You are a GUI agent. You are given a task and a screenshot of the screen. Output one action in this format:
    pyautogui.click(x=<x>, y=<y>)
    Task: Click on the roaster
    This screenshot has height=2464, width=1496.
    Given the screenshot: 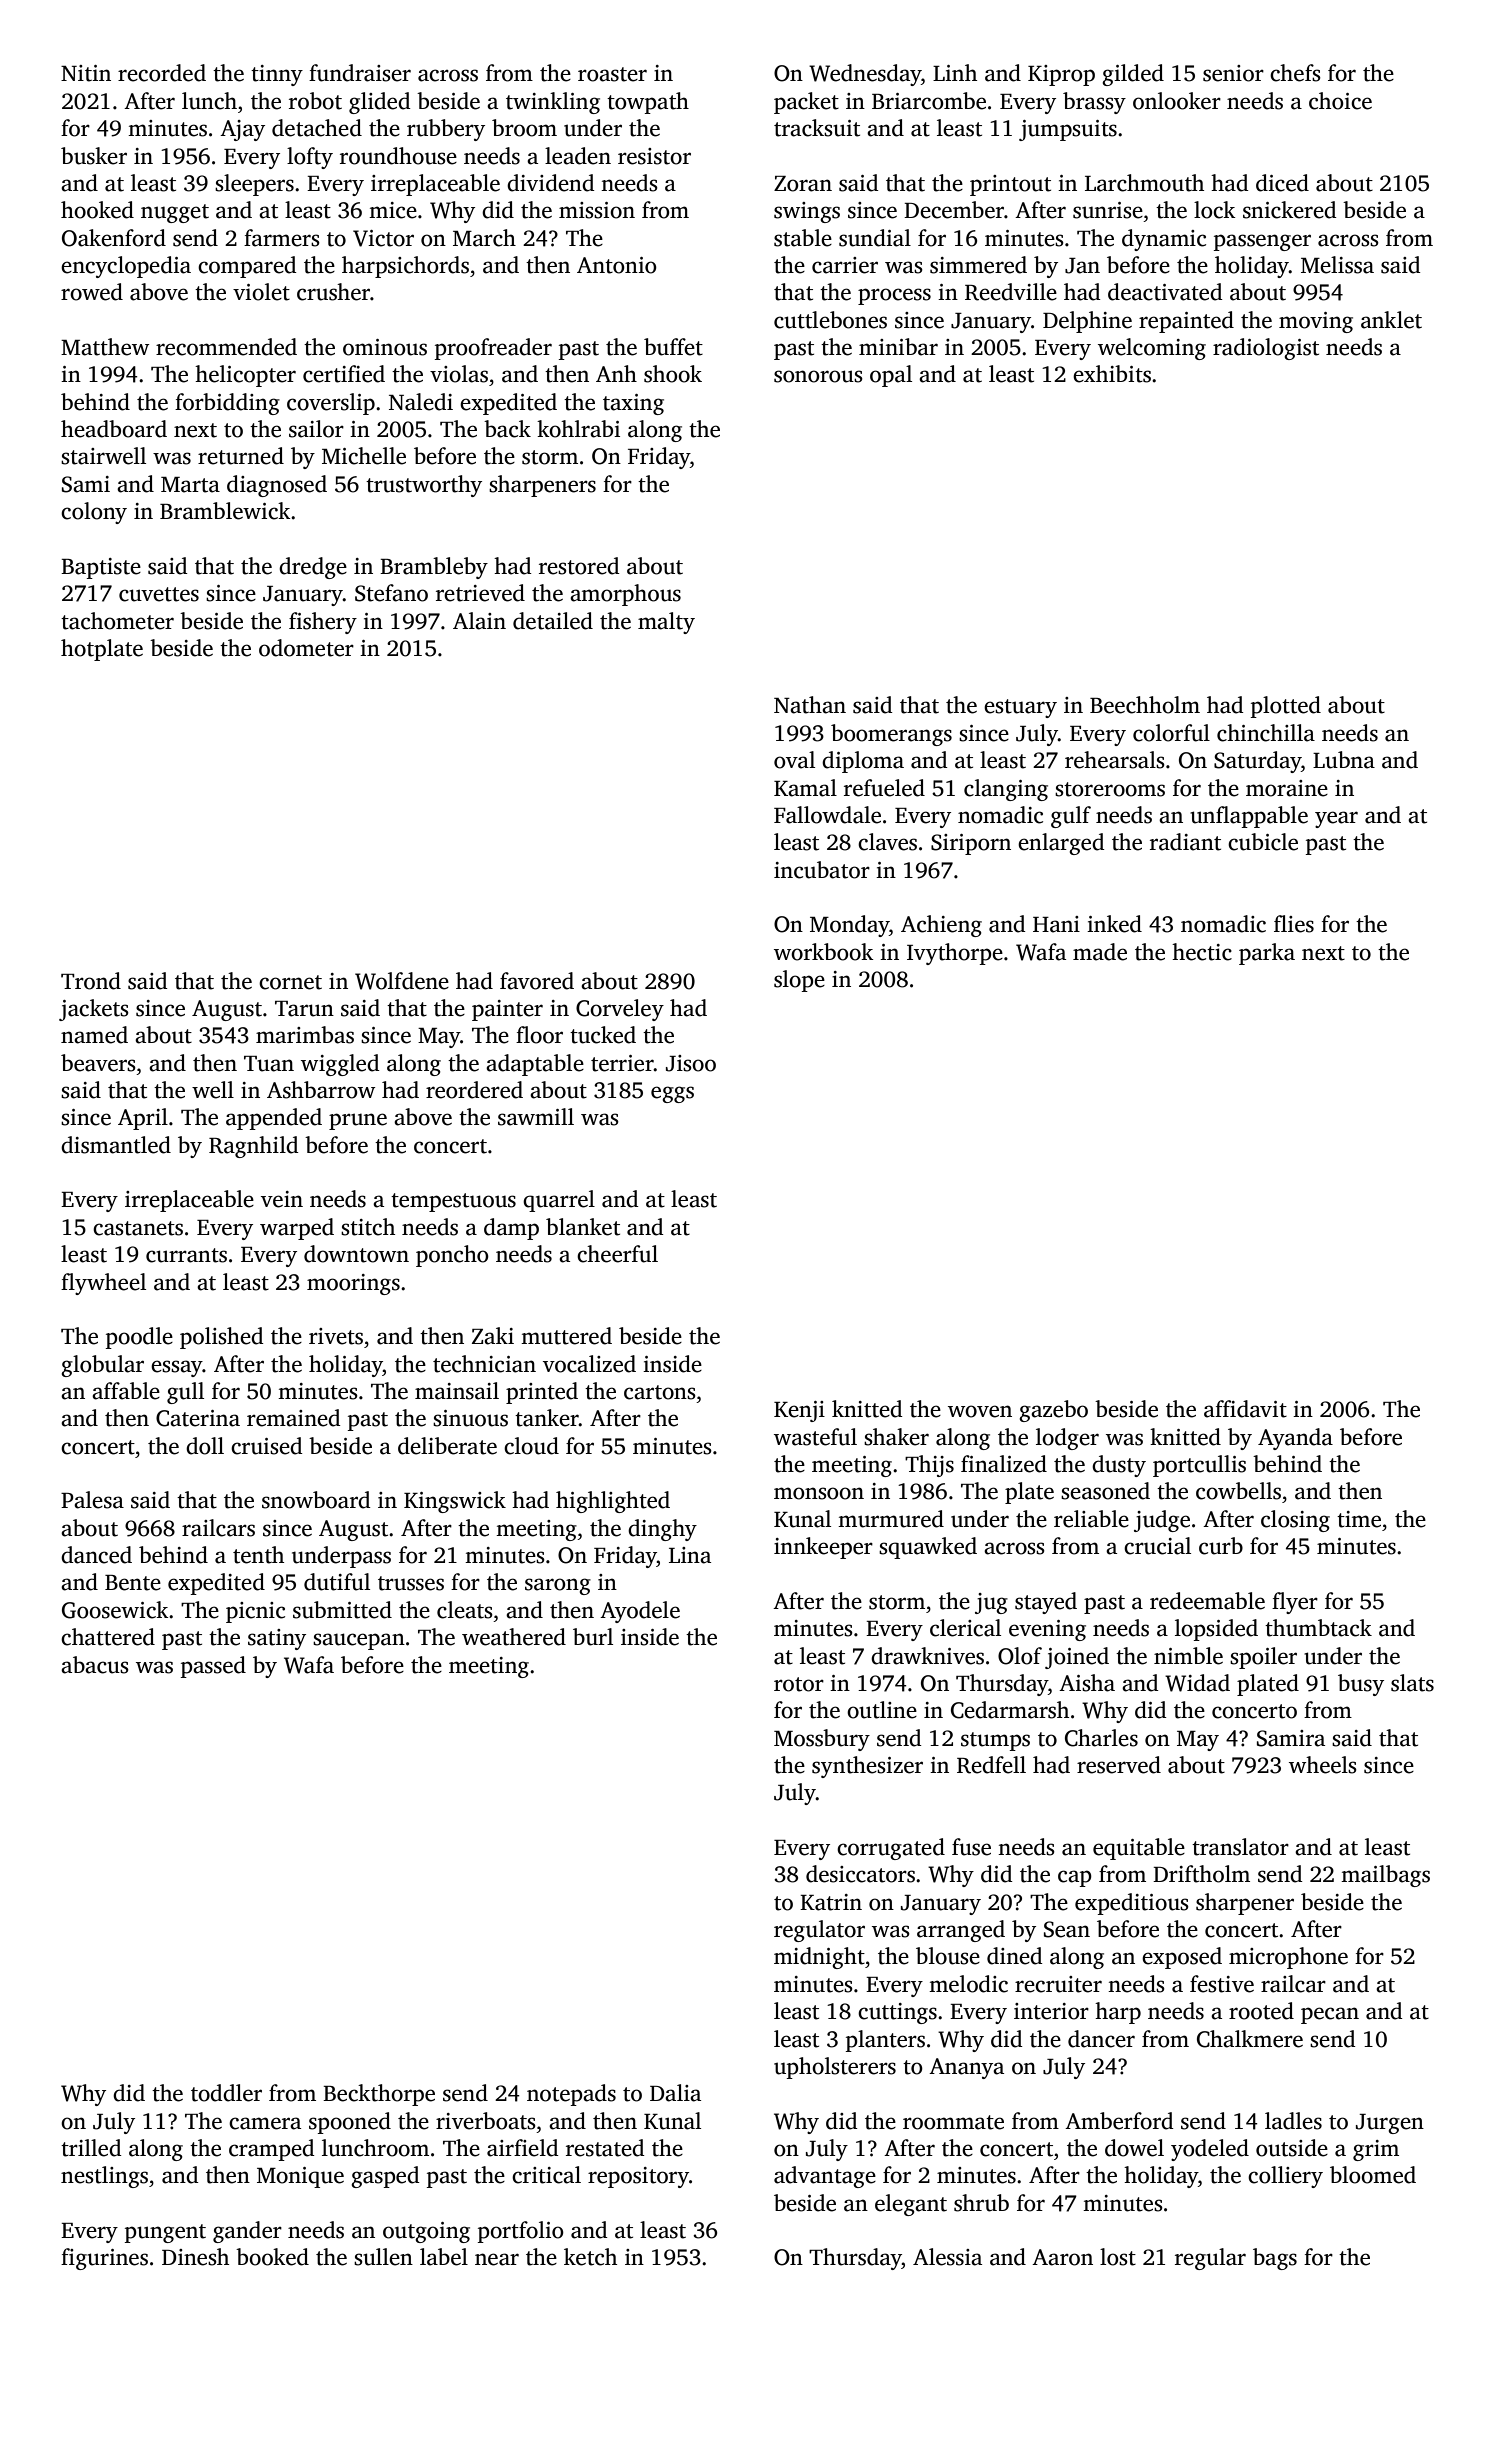 What is the action you would take?
    pyautogui.click(x=612, y=74)
